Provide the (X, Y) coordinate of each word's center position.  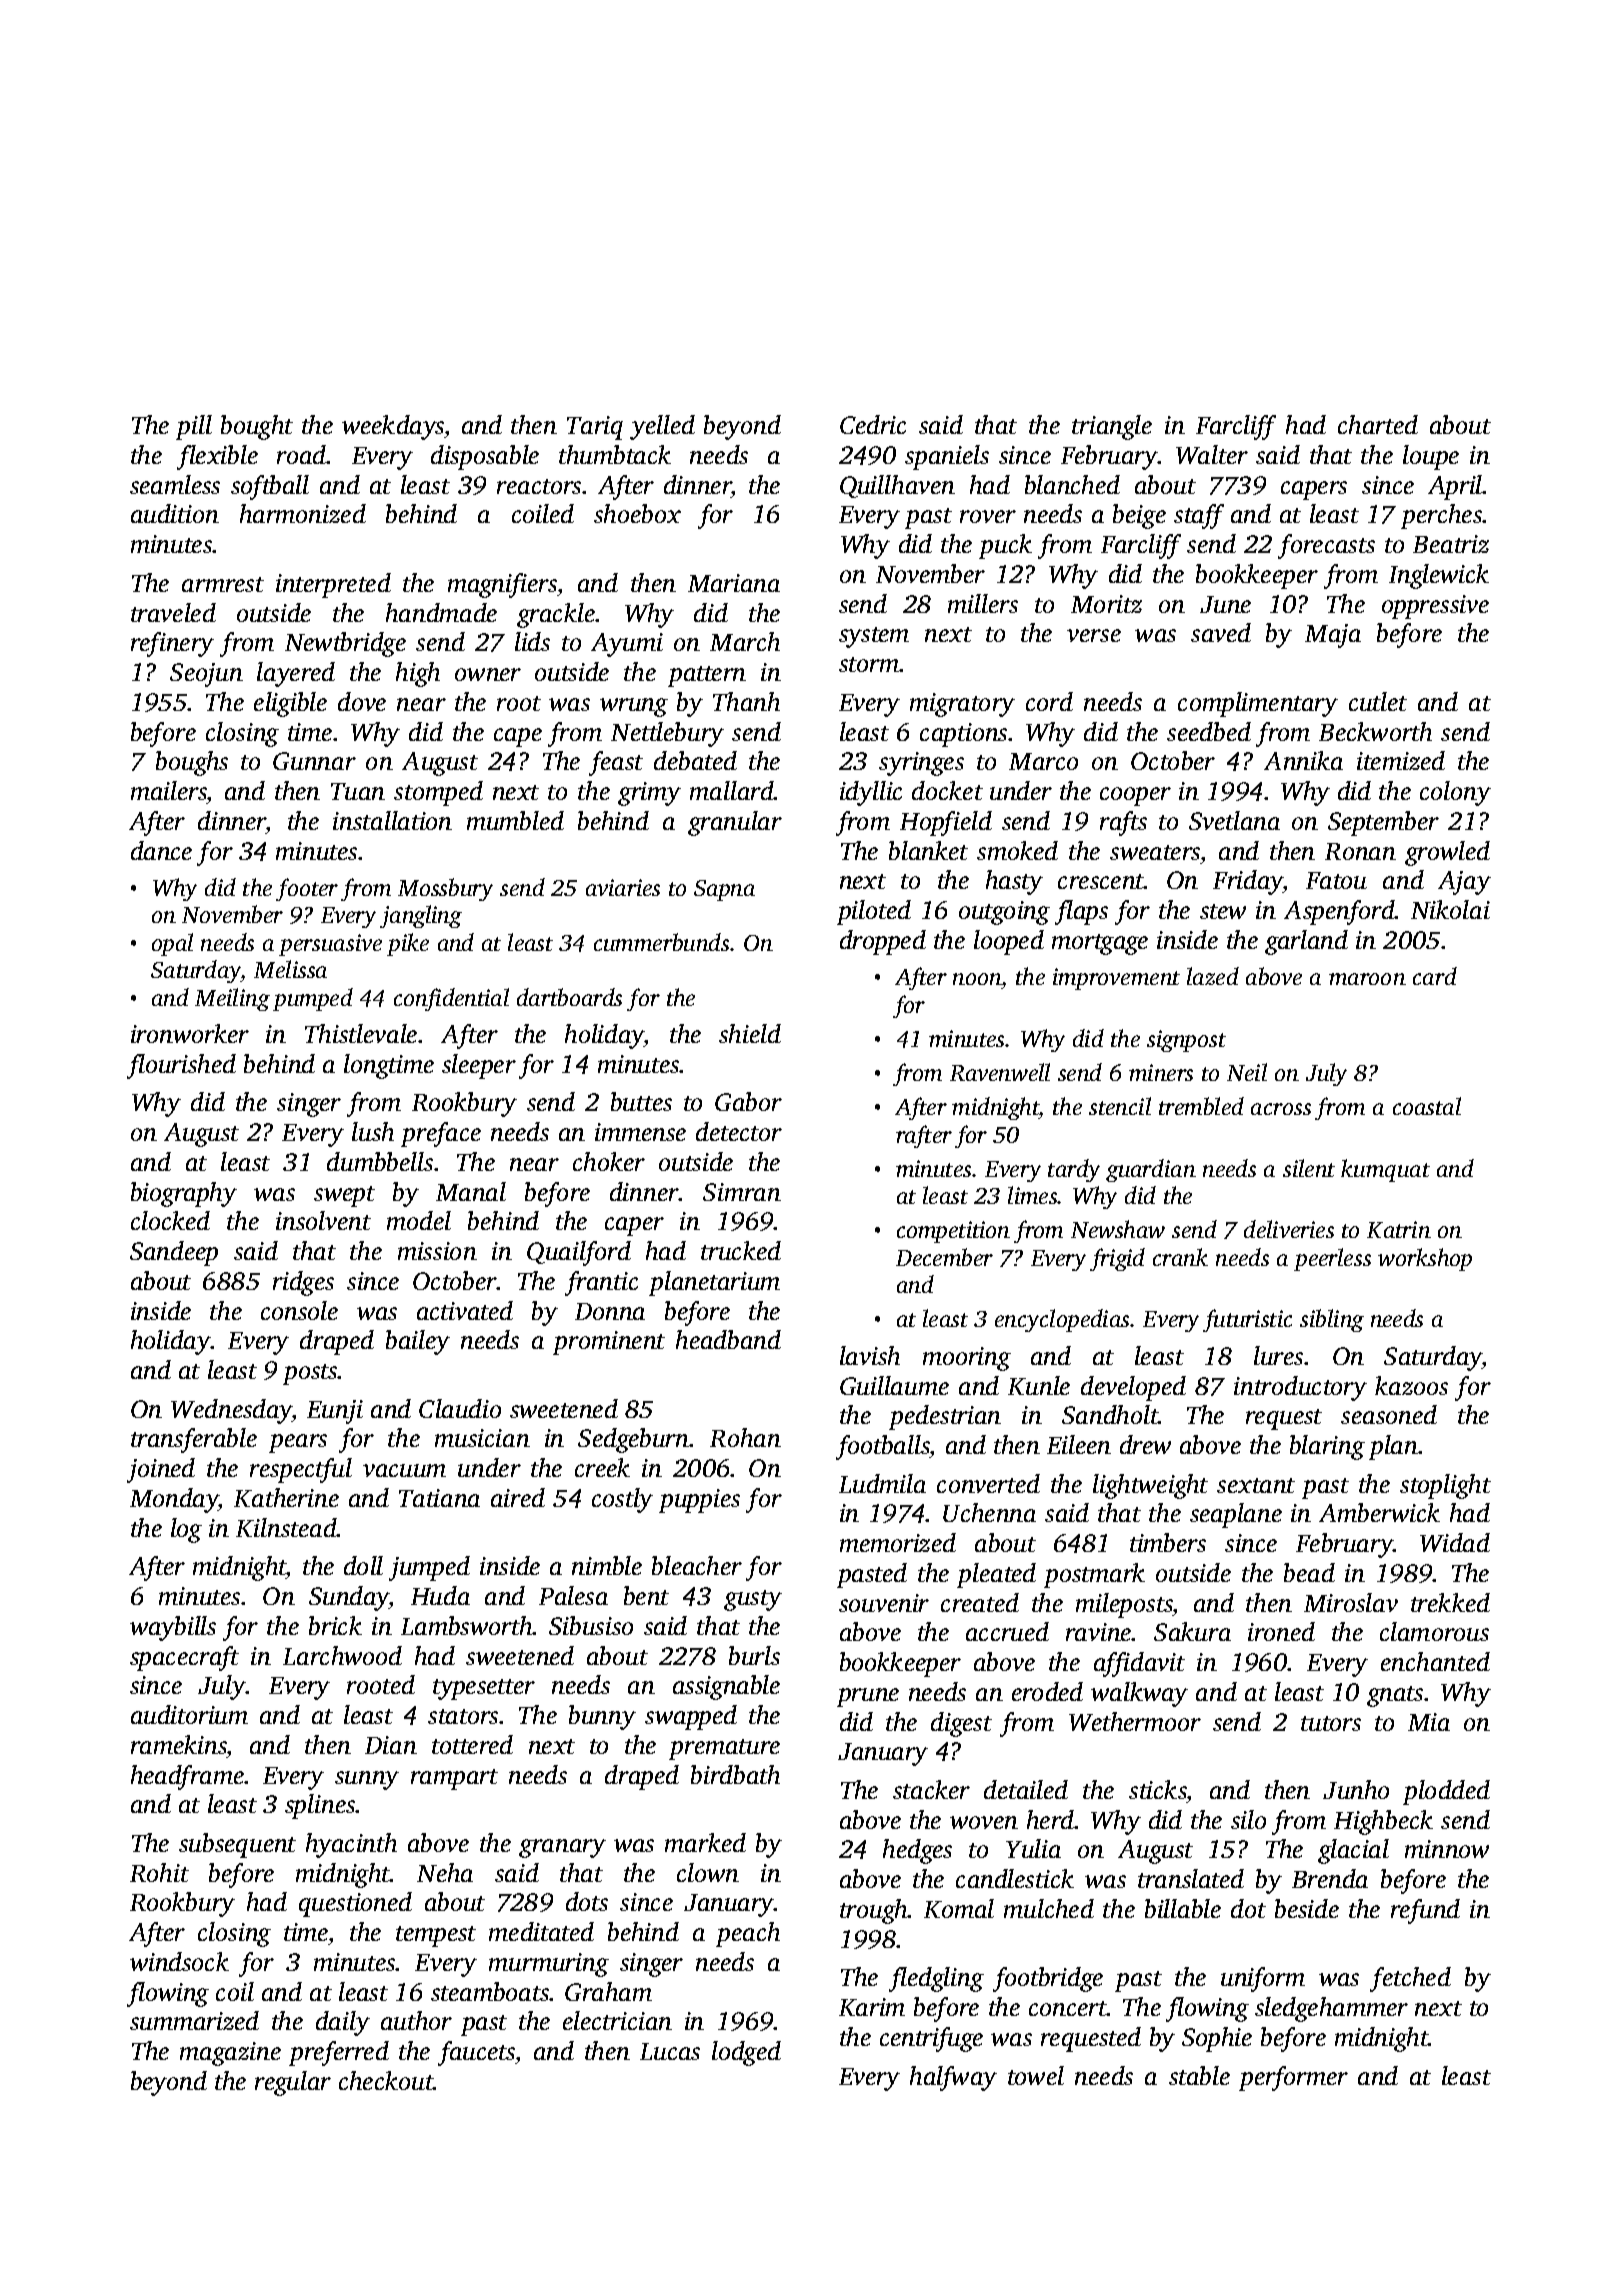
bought (257, 427)
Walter (1212, 454)
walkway (1139, 1694)
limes (1033, 1195)
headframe (187, 1777)
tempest (436, 1936)
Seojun (206, 675)
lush (373, 1131)
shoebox (637, 513)
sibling (1332, 1320)
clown (708, 1872)
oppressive (1435, 607)
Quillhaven (897, 486)
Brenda (1330, 1878)
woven (984, 1822)
